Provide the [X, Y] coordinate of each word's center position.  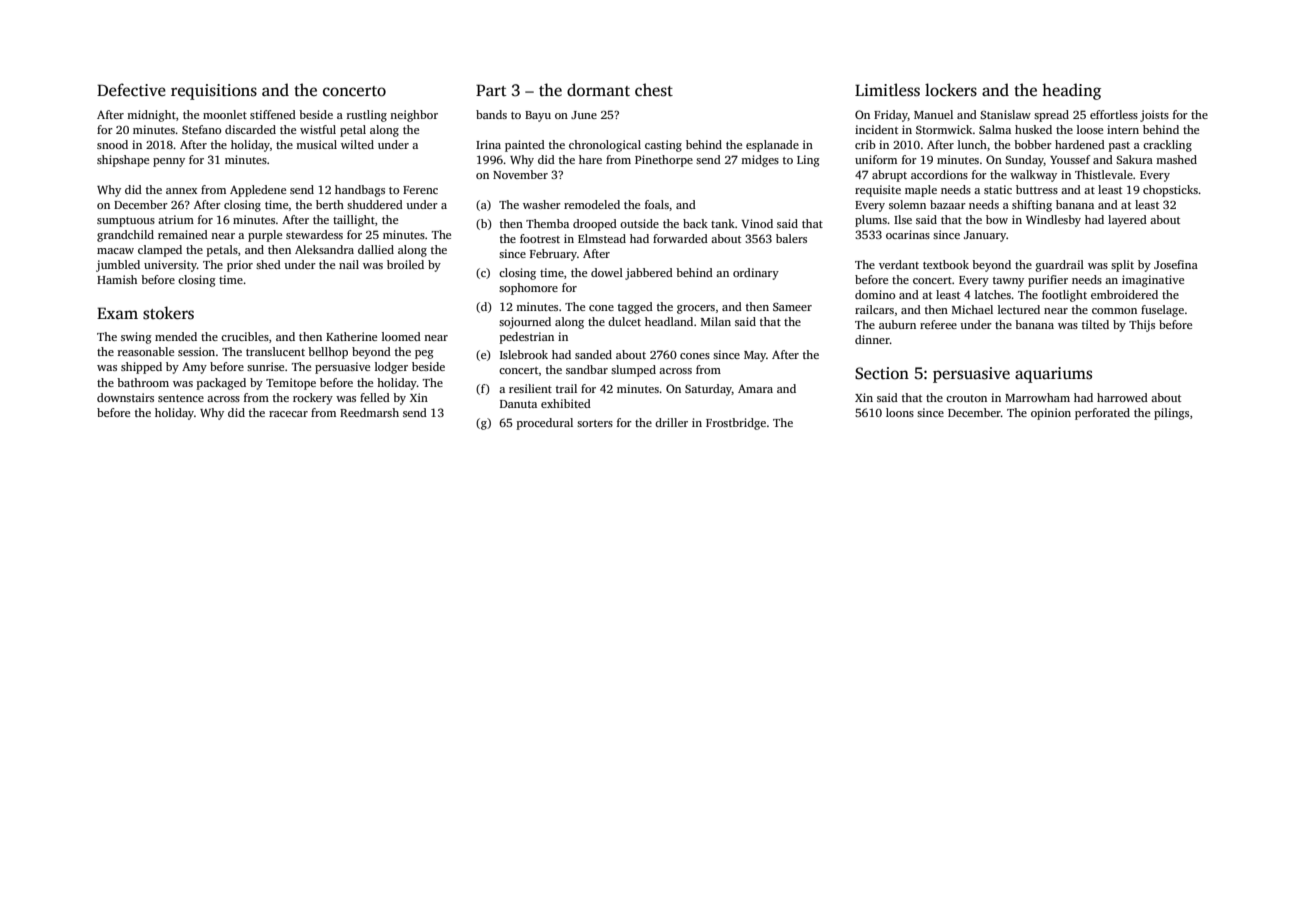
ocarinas [908, 234]
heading [1071, 91]
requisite [878, 191]
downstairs [125, 397]
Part [491, 90]
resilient [530, 388]
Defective [131, 90]
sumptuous [126, 222]
